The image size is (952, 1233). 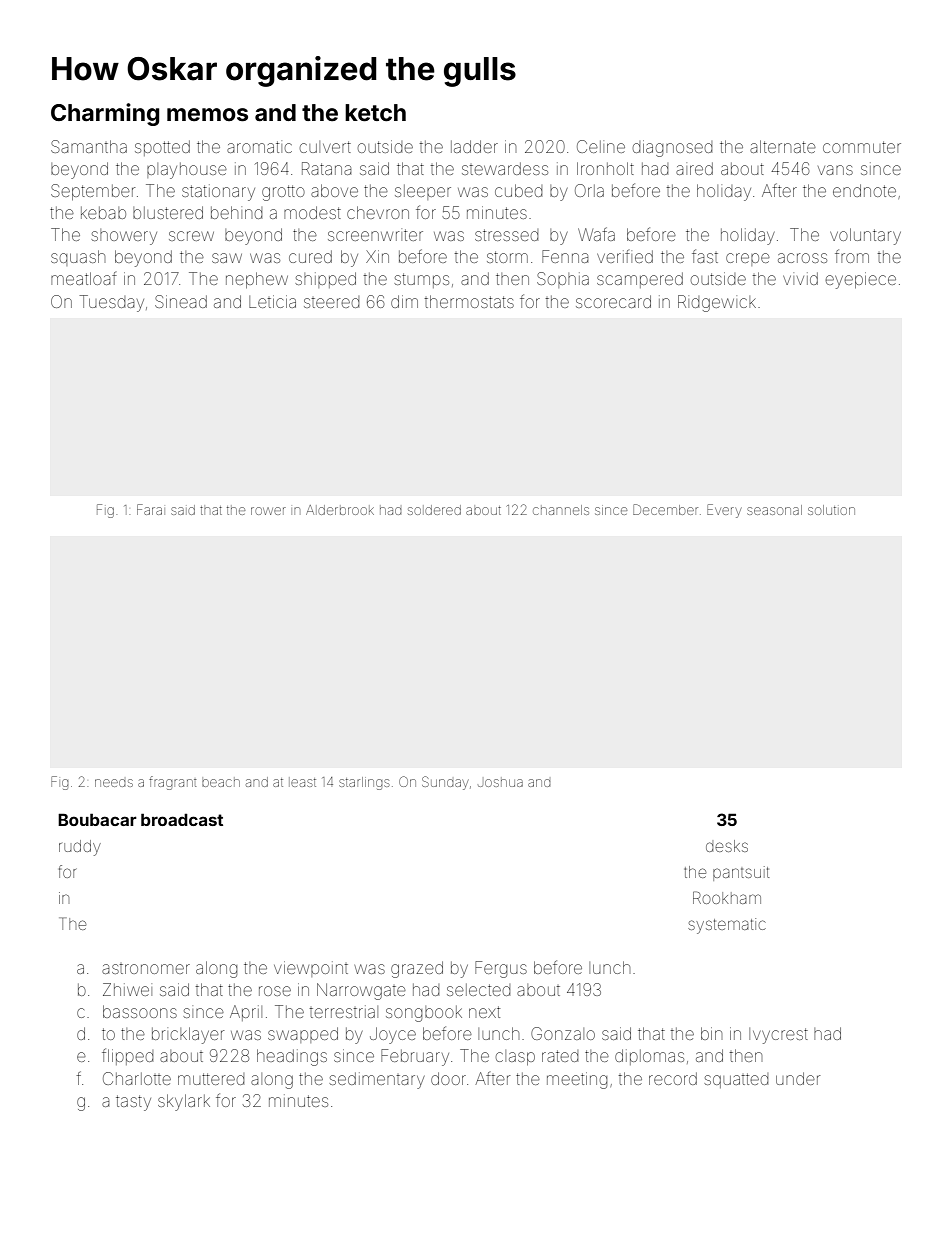 I want to click on astronomer, so click(x=146, y=969).
